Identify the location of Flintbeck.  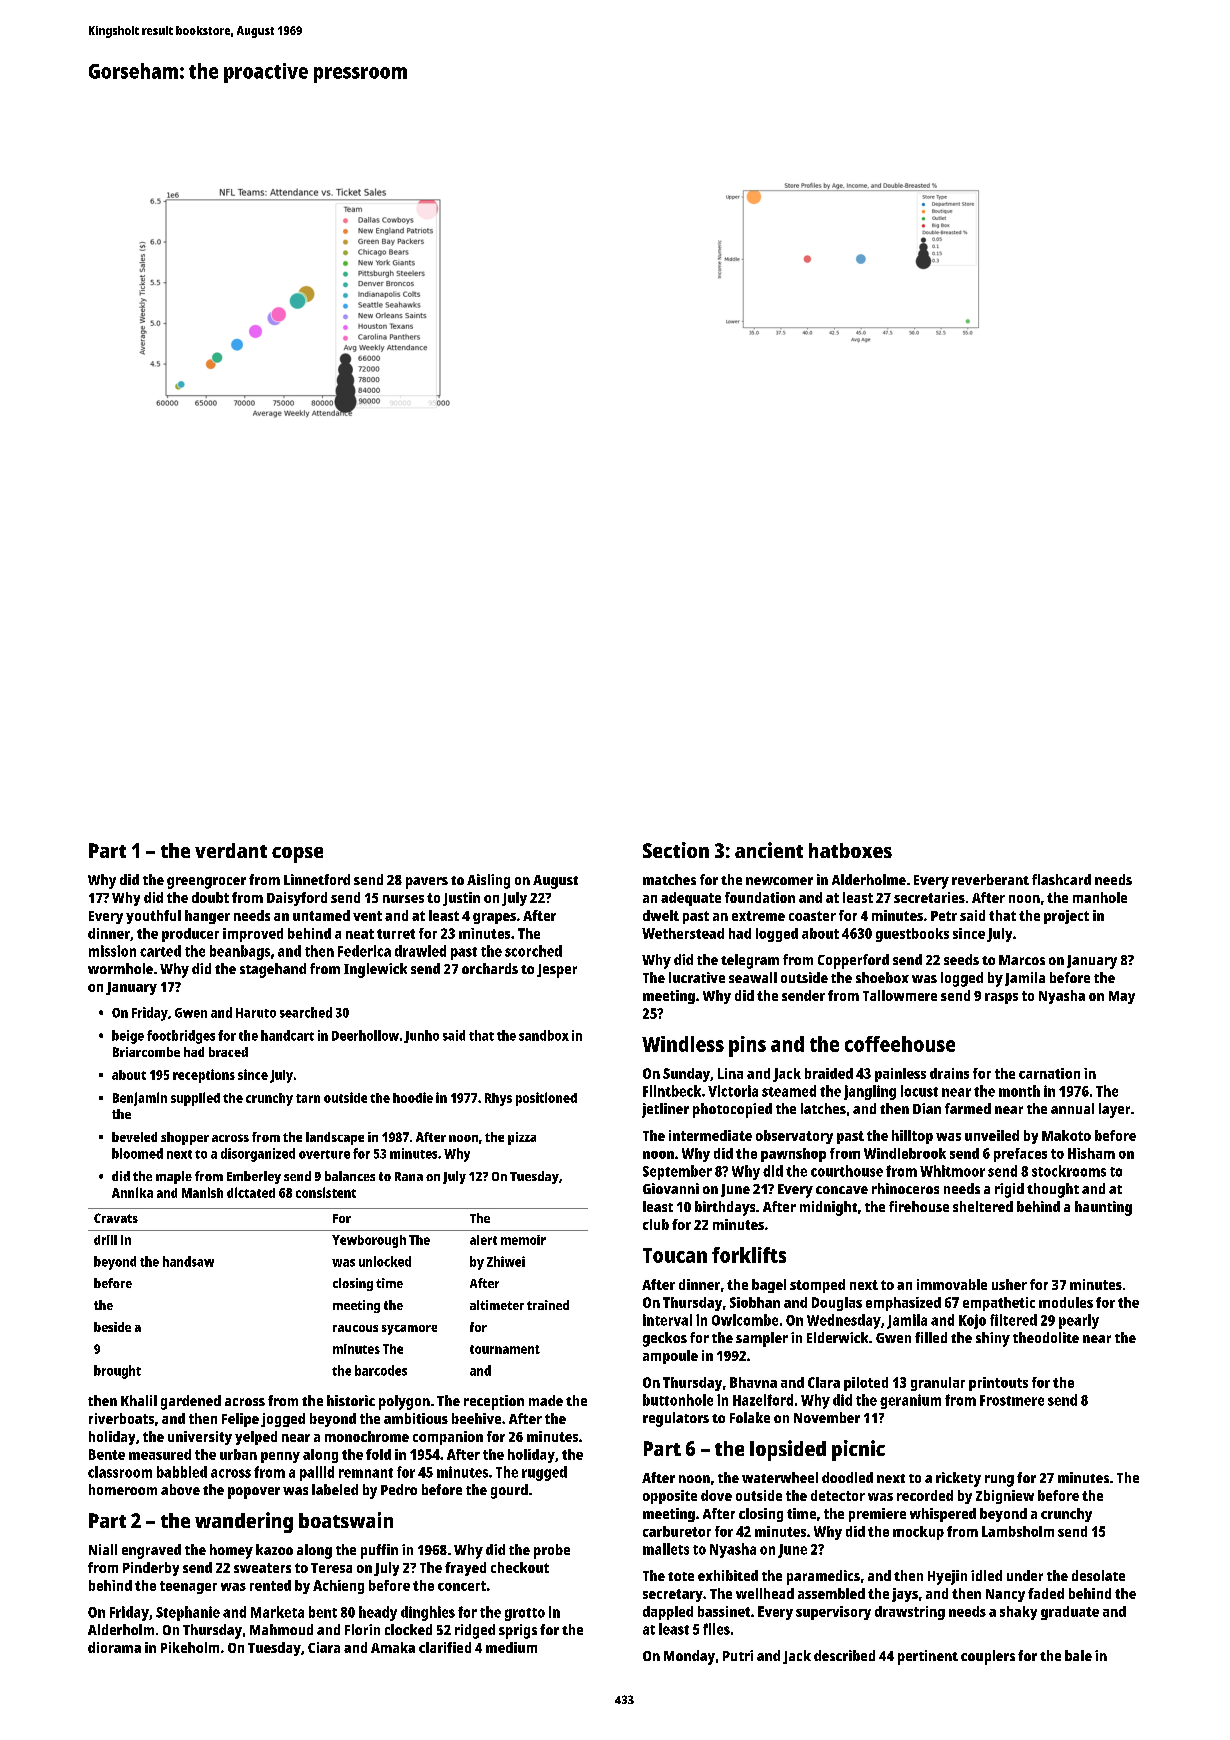
(672, 1091).
